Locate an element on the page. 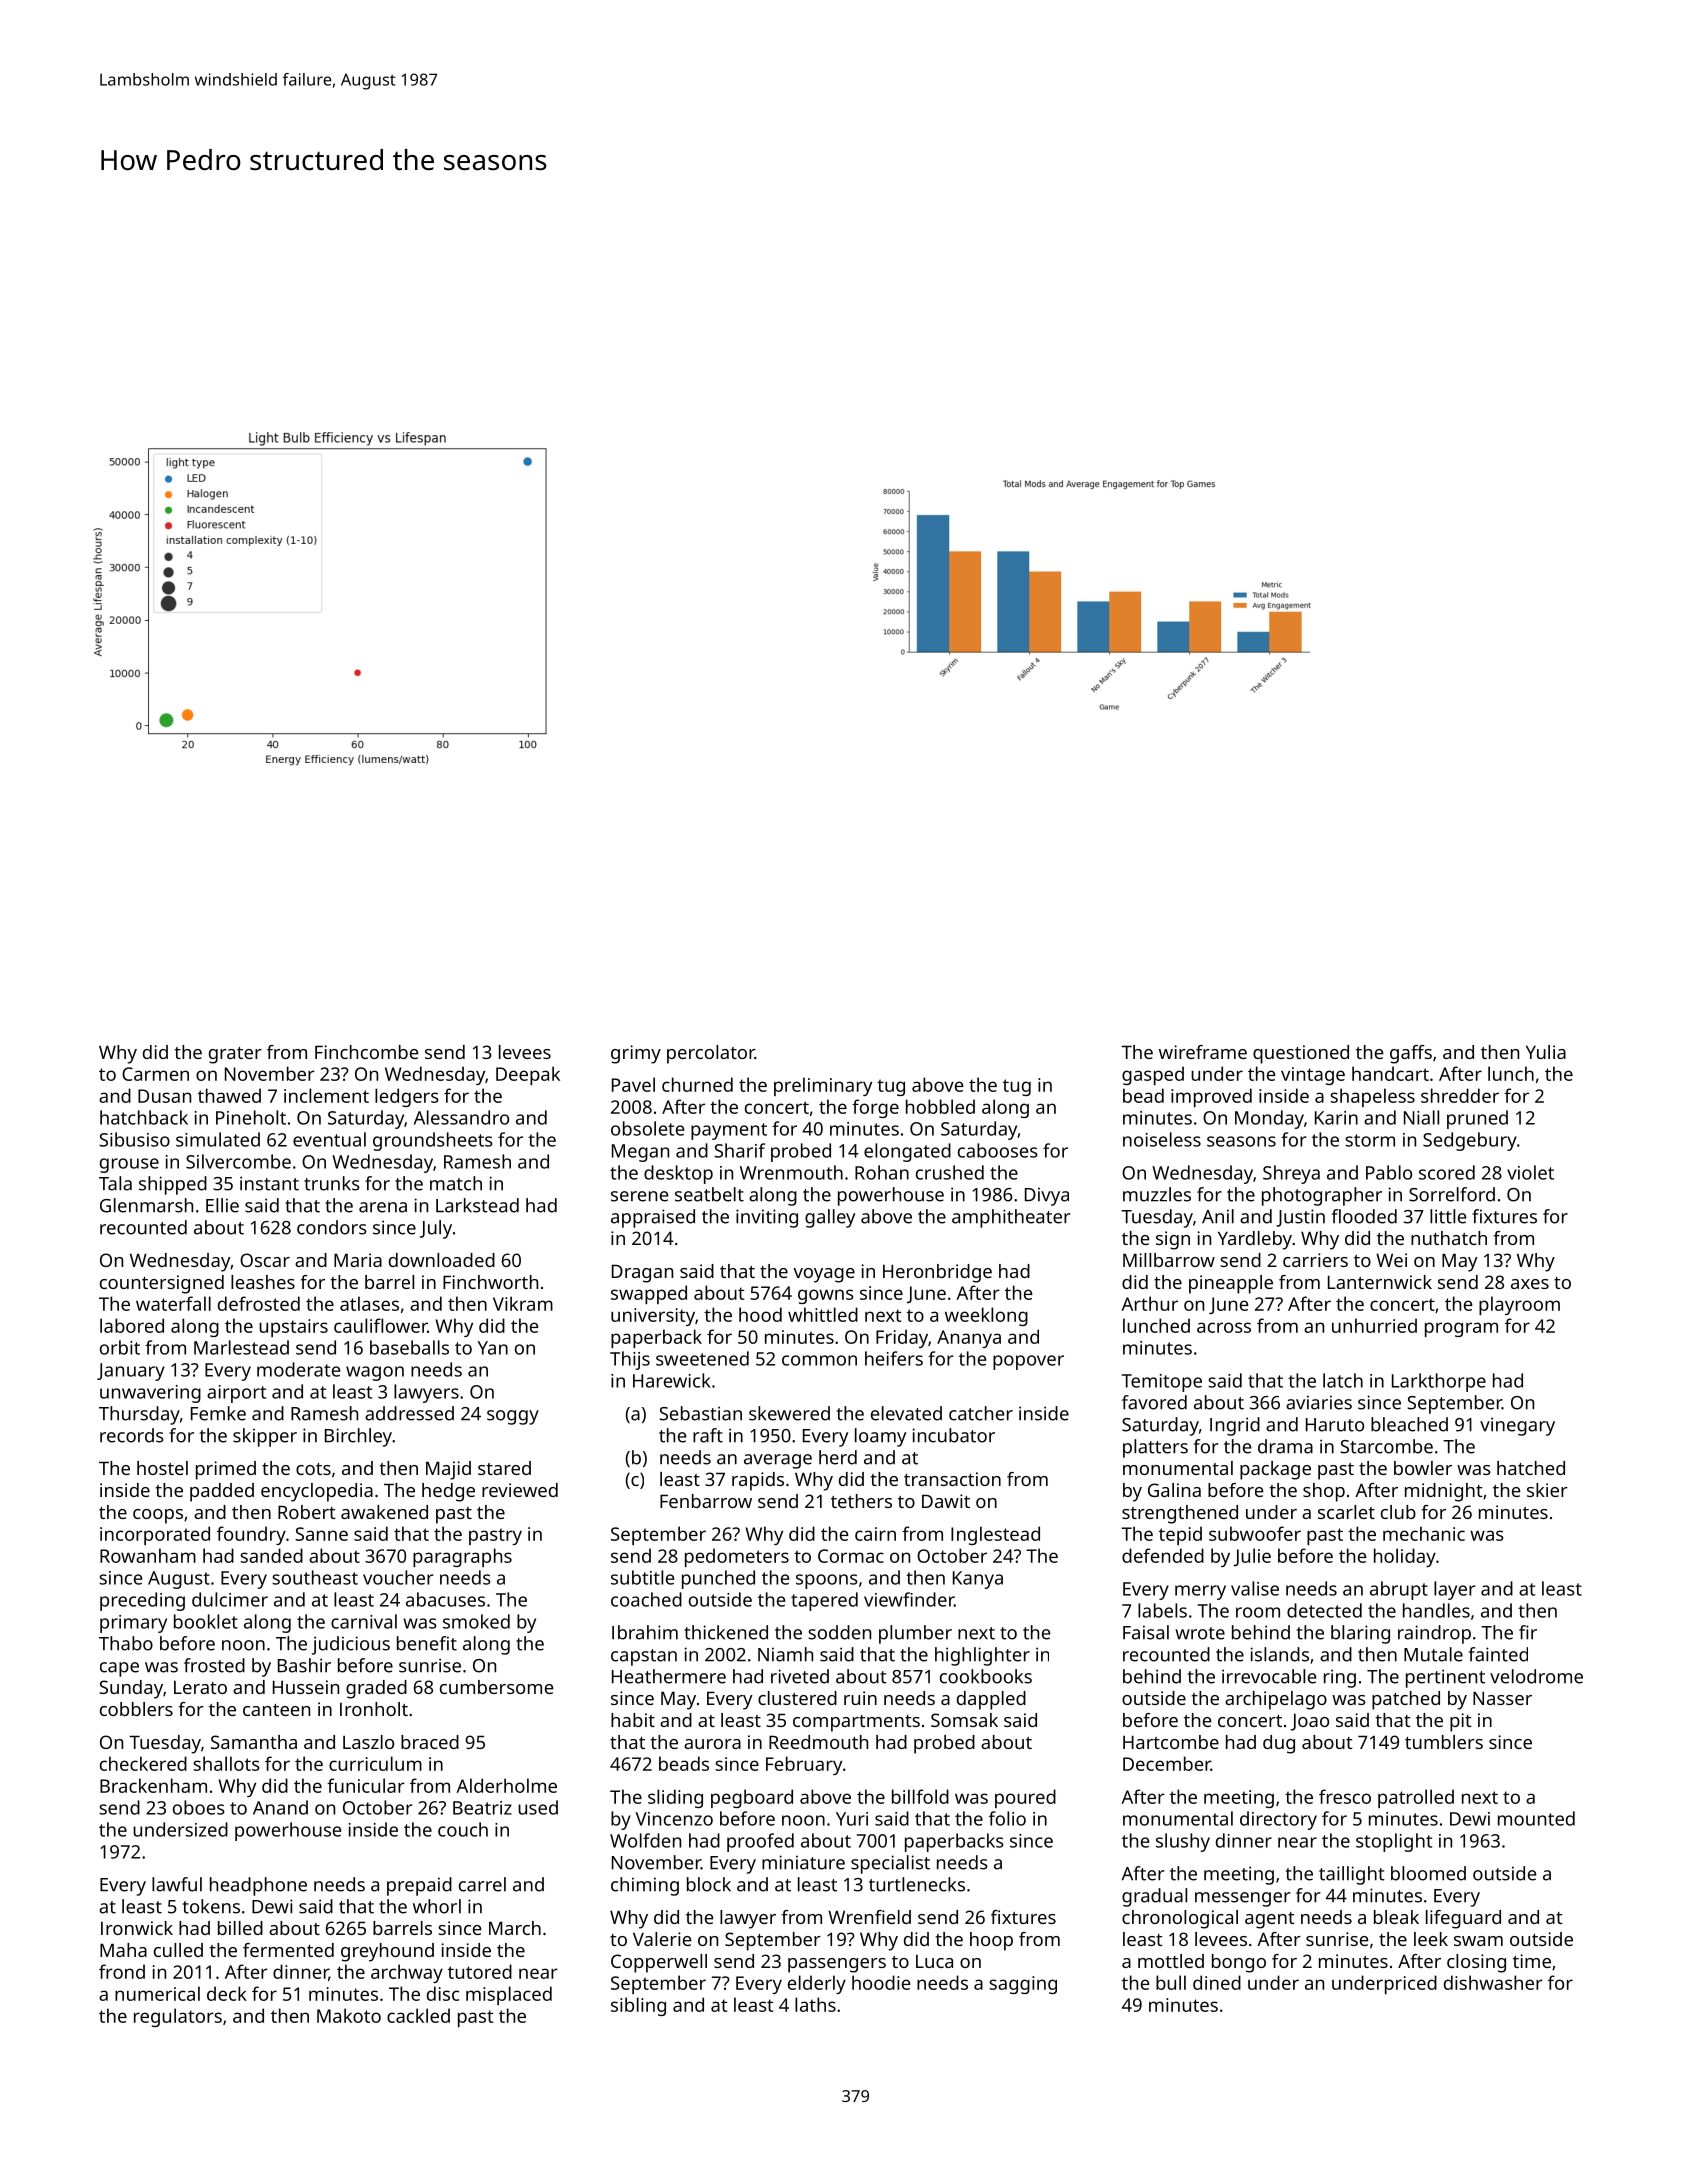 The image size is (1683, 2178). Lanternwick is located at coordinates (1380, 1282).
